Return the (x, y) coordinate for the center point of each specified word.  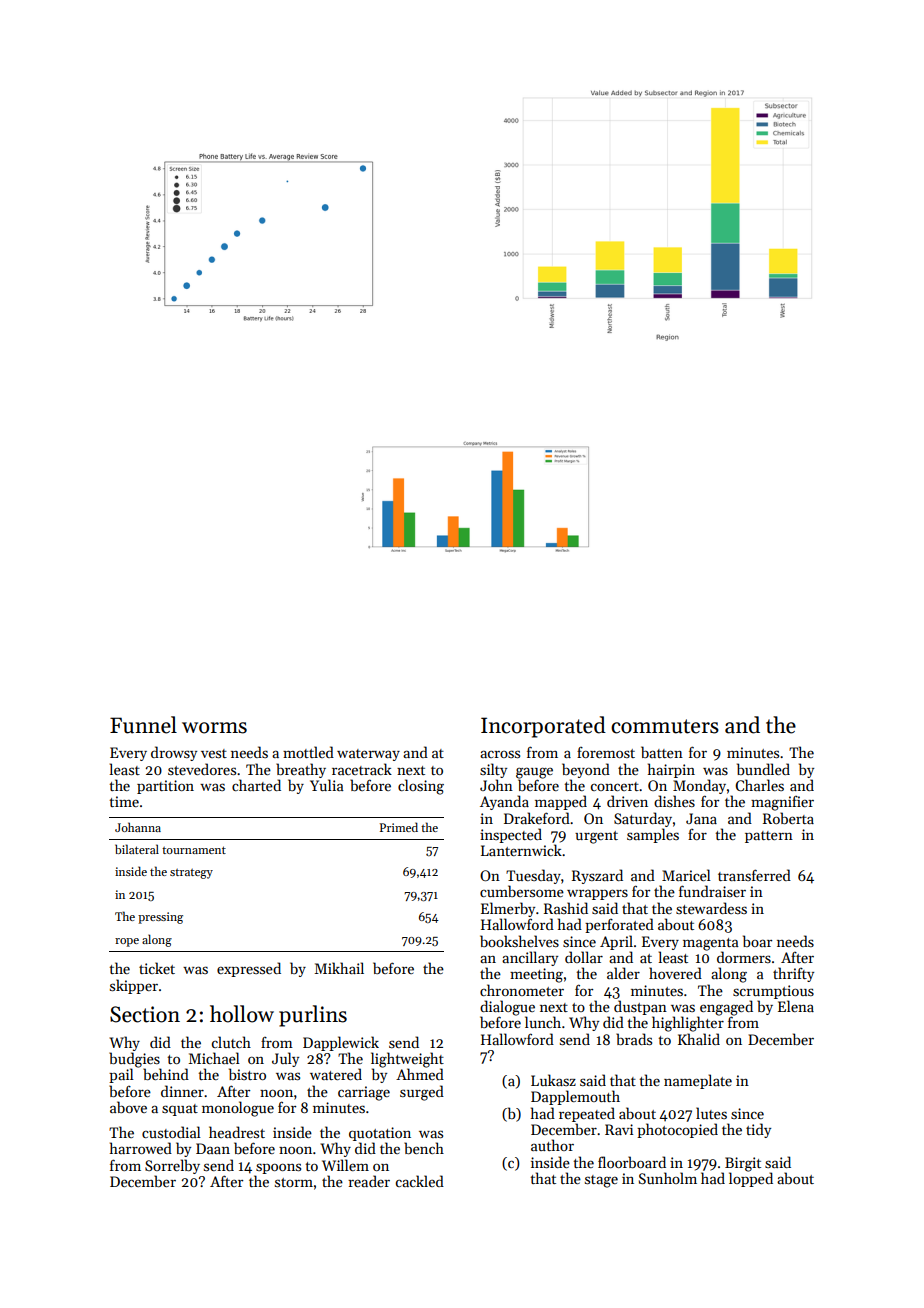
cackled (420, 1181)
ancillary (530, 958)
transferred (754, 875)
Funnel (143, 725)
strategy (191, 874)
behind (166, 1074)
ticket (157, 968)
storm (294, 1182)
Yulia (327, 785)
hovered (675, 973)
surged (422, 1093)
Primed (399, 827)
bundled (763, 769)
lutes (711, 1113)
